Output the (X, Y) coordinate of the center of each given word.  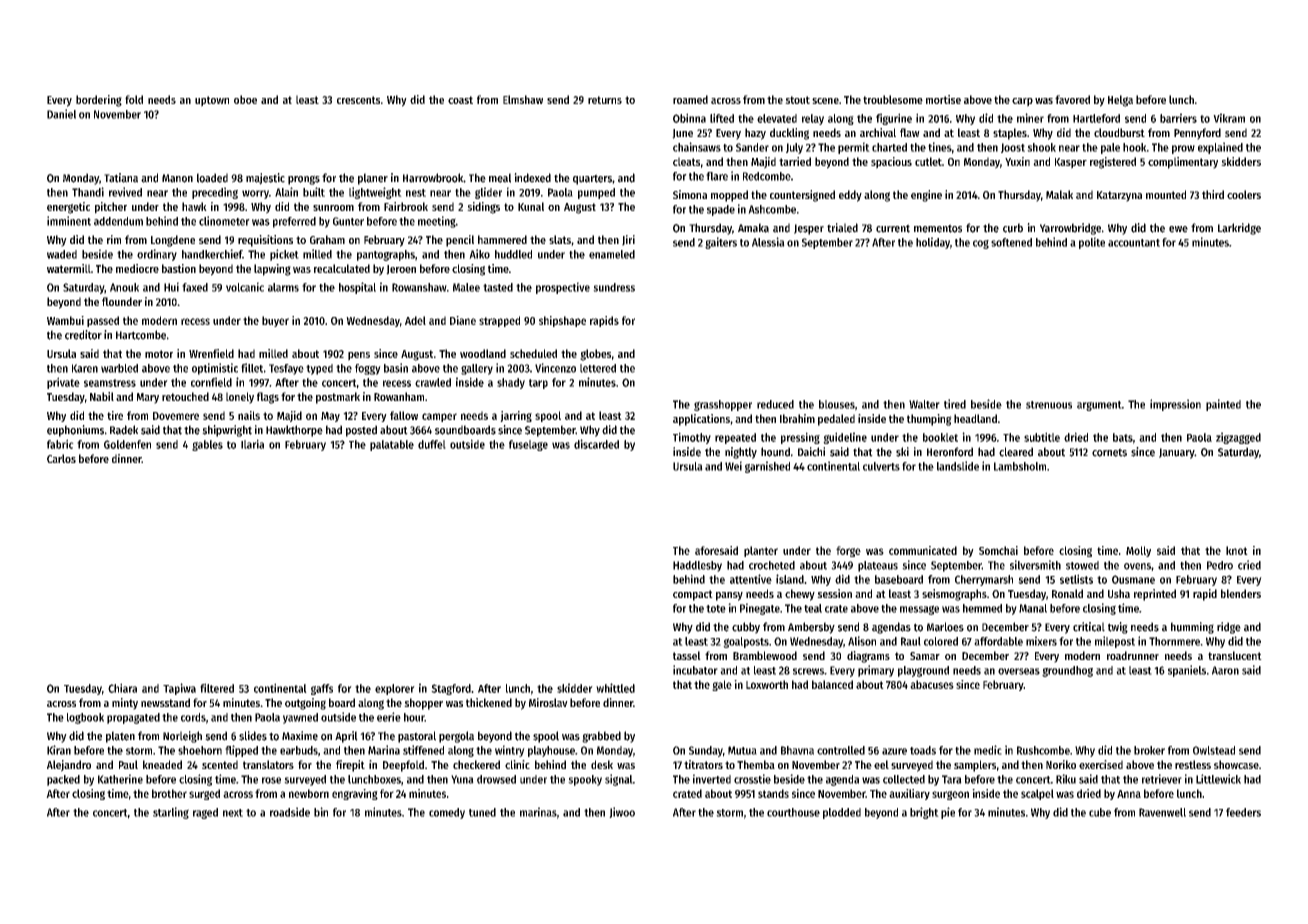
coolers (1244, 194)
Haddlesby (697, 566)
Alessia (768, 242)
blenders (1241, 593)
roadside (290, 812)
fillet (252, 368)
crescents (358, 100)
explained (1220, 148)
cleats (686, 161)
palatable (392, 445)
